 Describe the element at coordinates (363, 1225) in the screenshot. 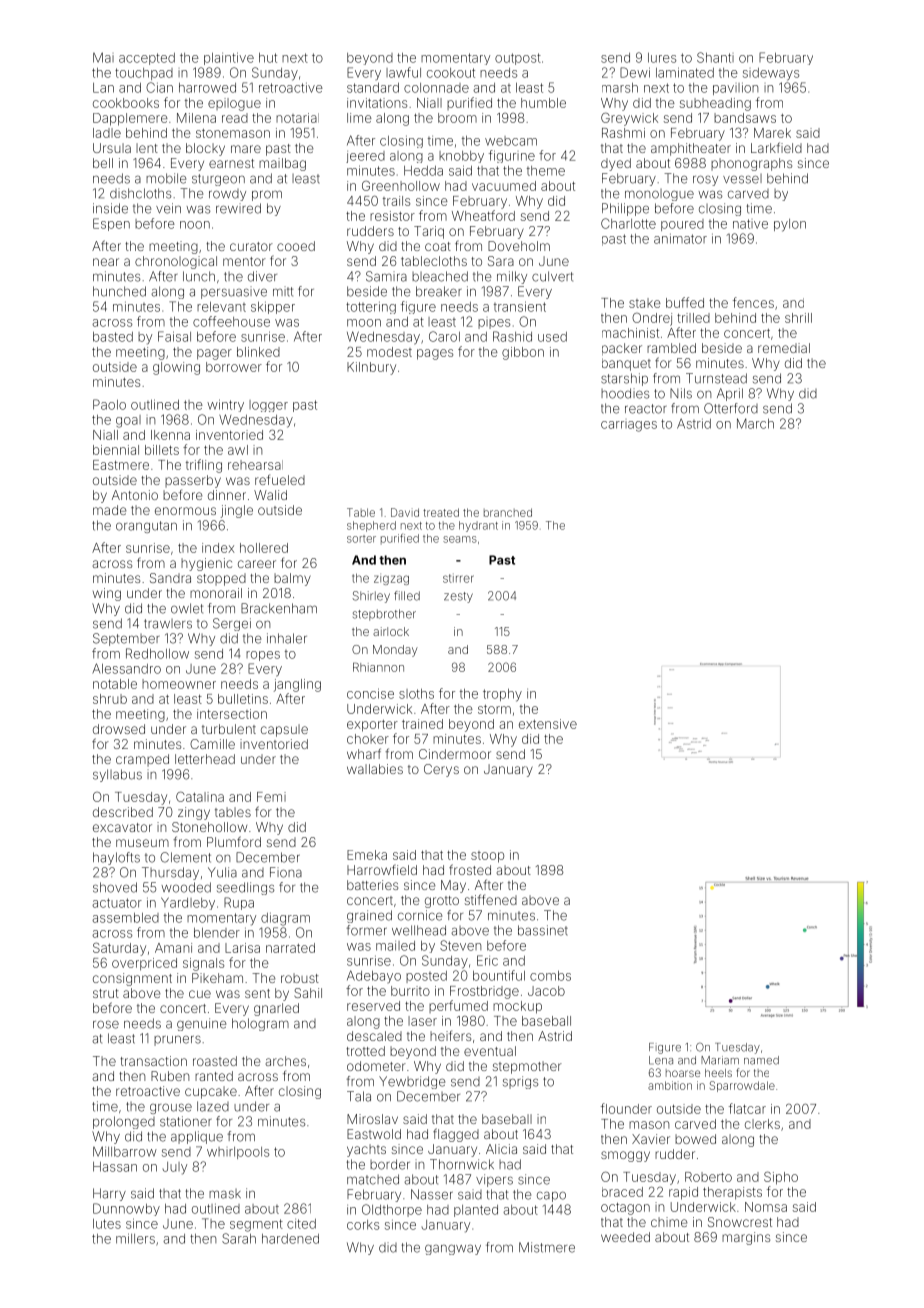

I see `corks` at that location.
